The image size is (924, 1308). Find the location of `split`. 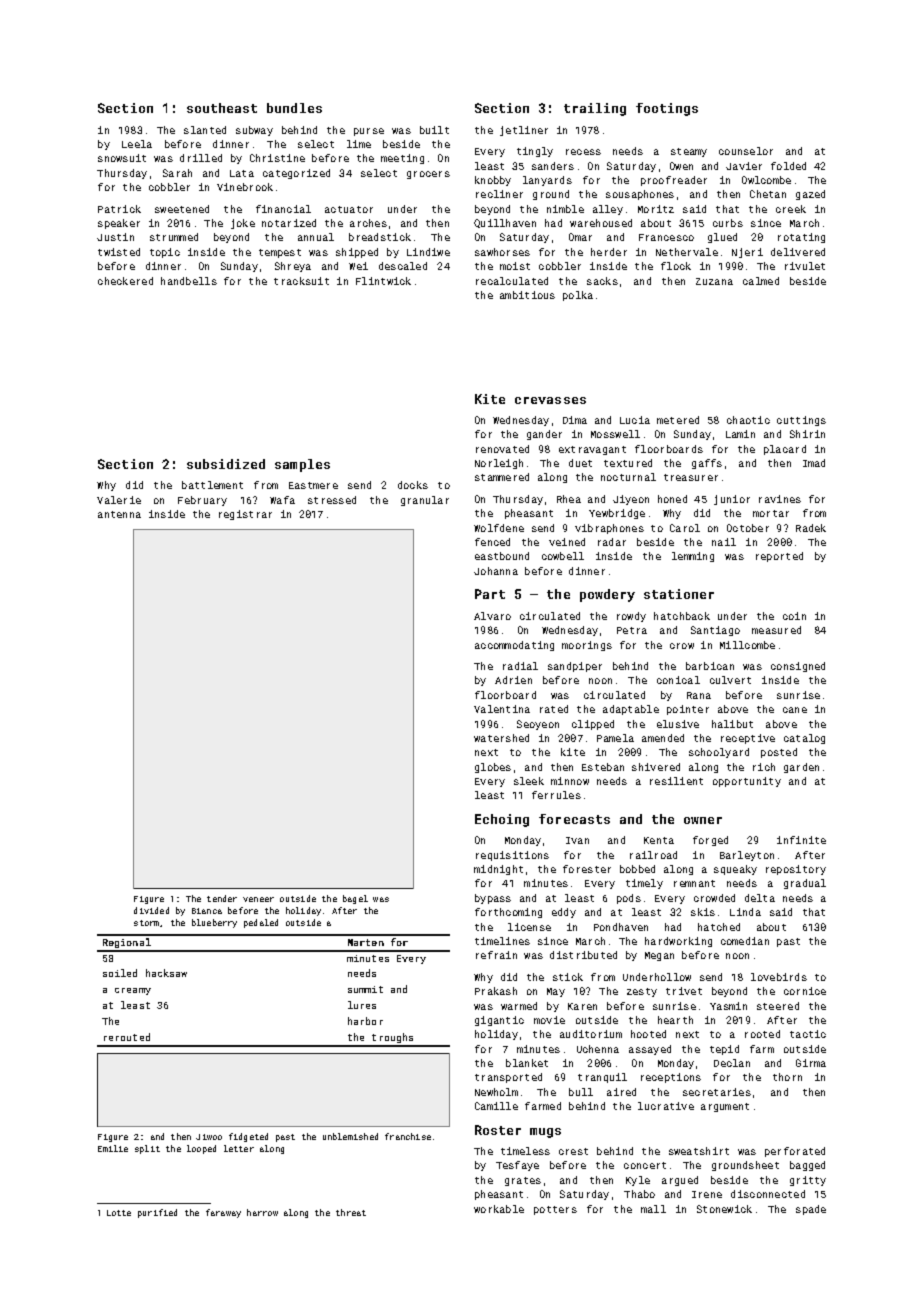

split is located at coordinates (147, 1149).
